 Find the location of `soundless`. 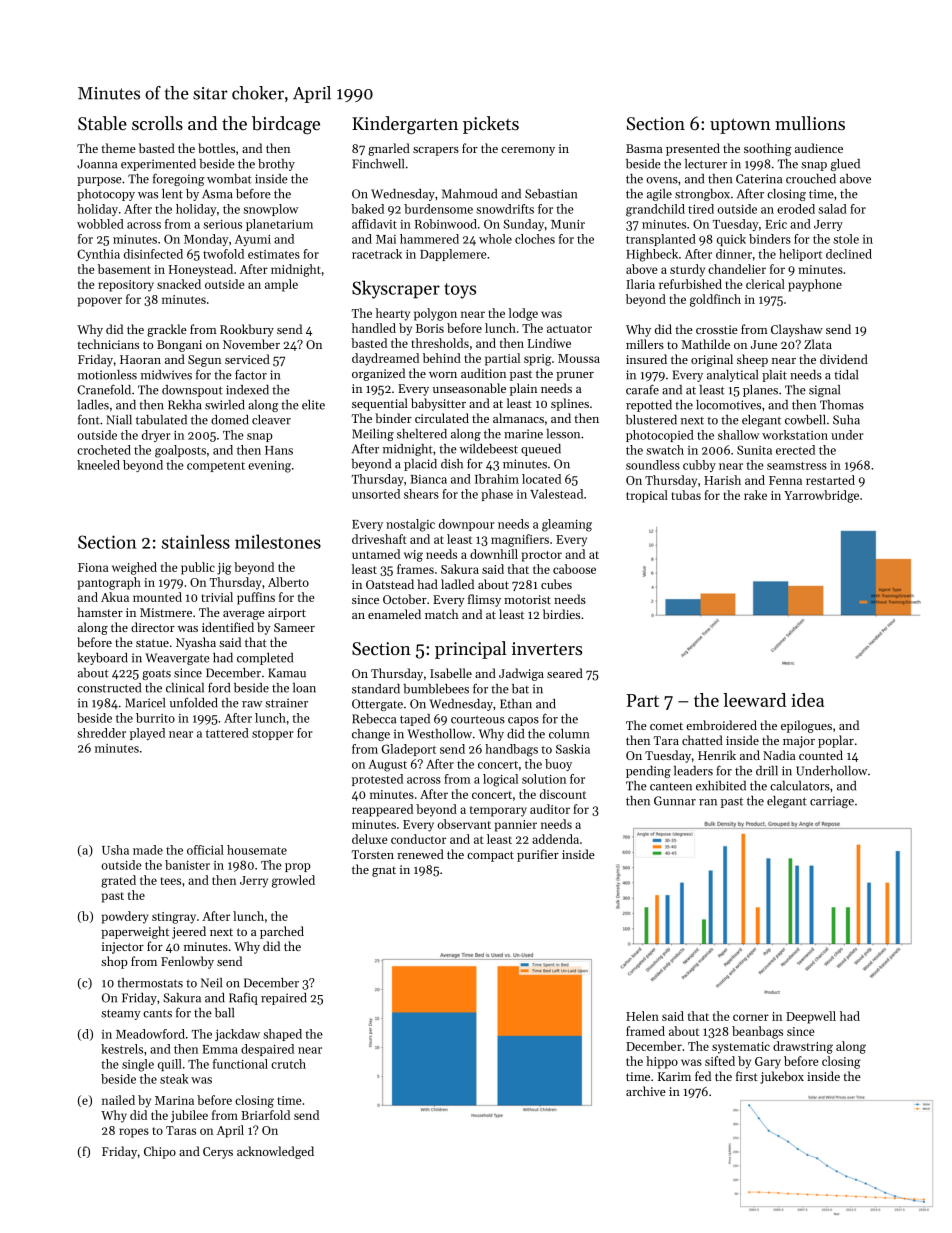

soundless is located at coordinates (653, 465).
